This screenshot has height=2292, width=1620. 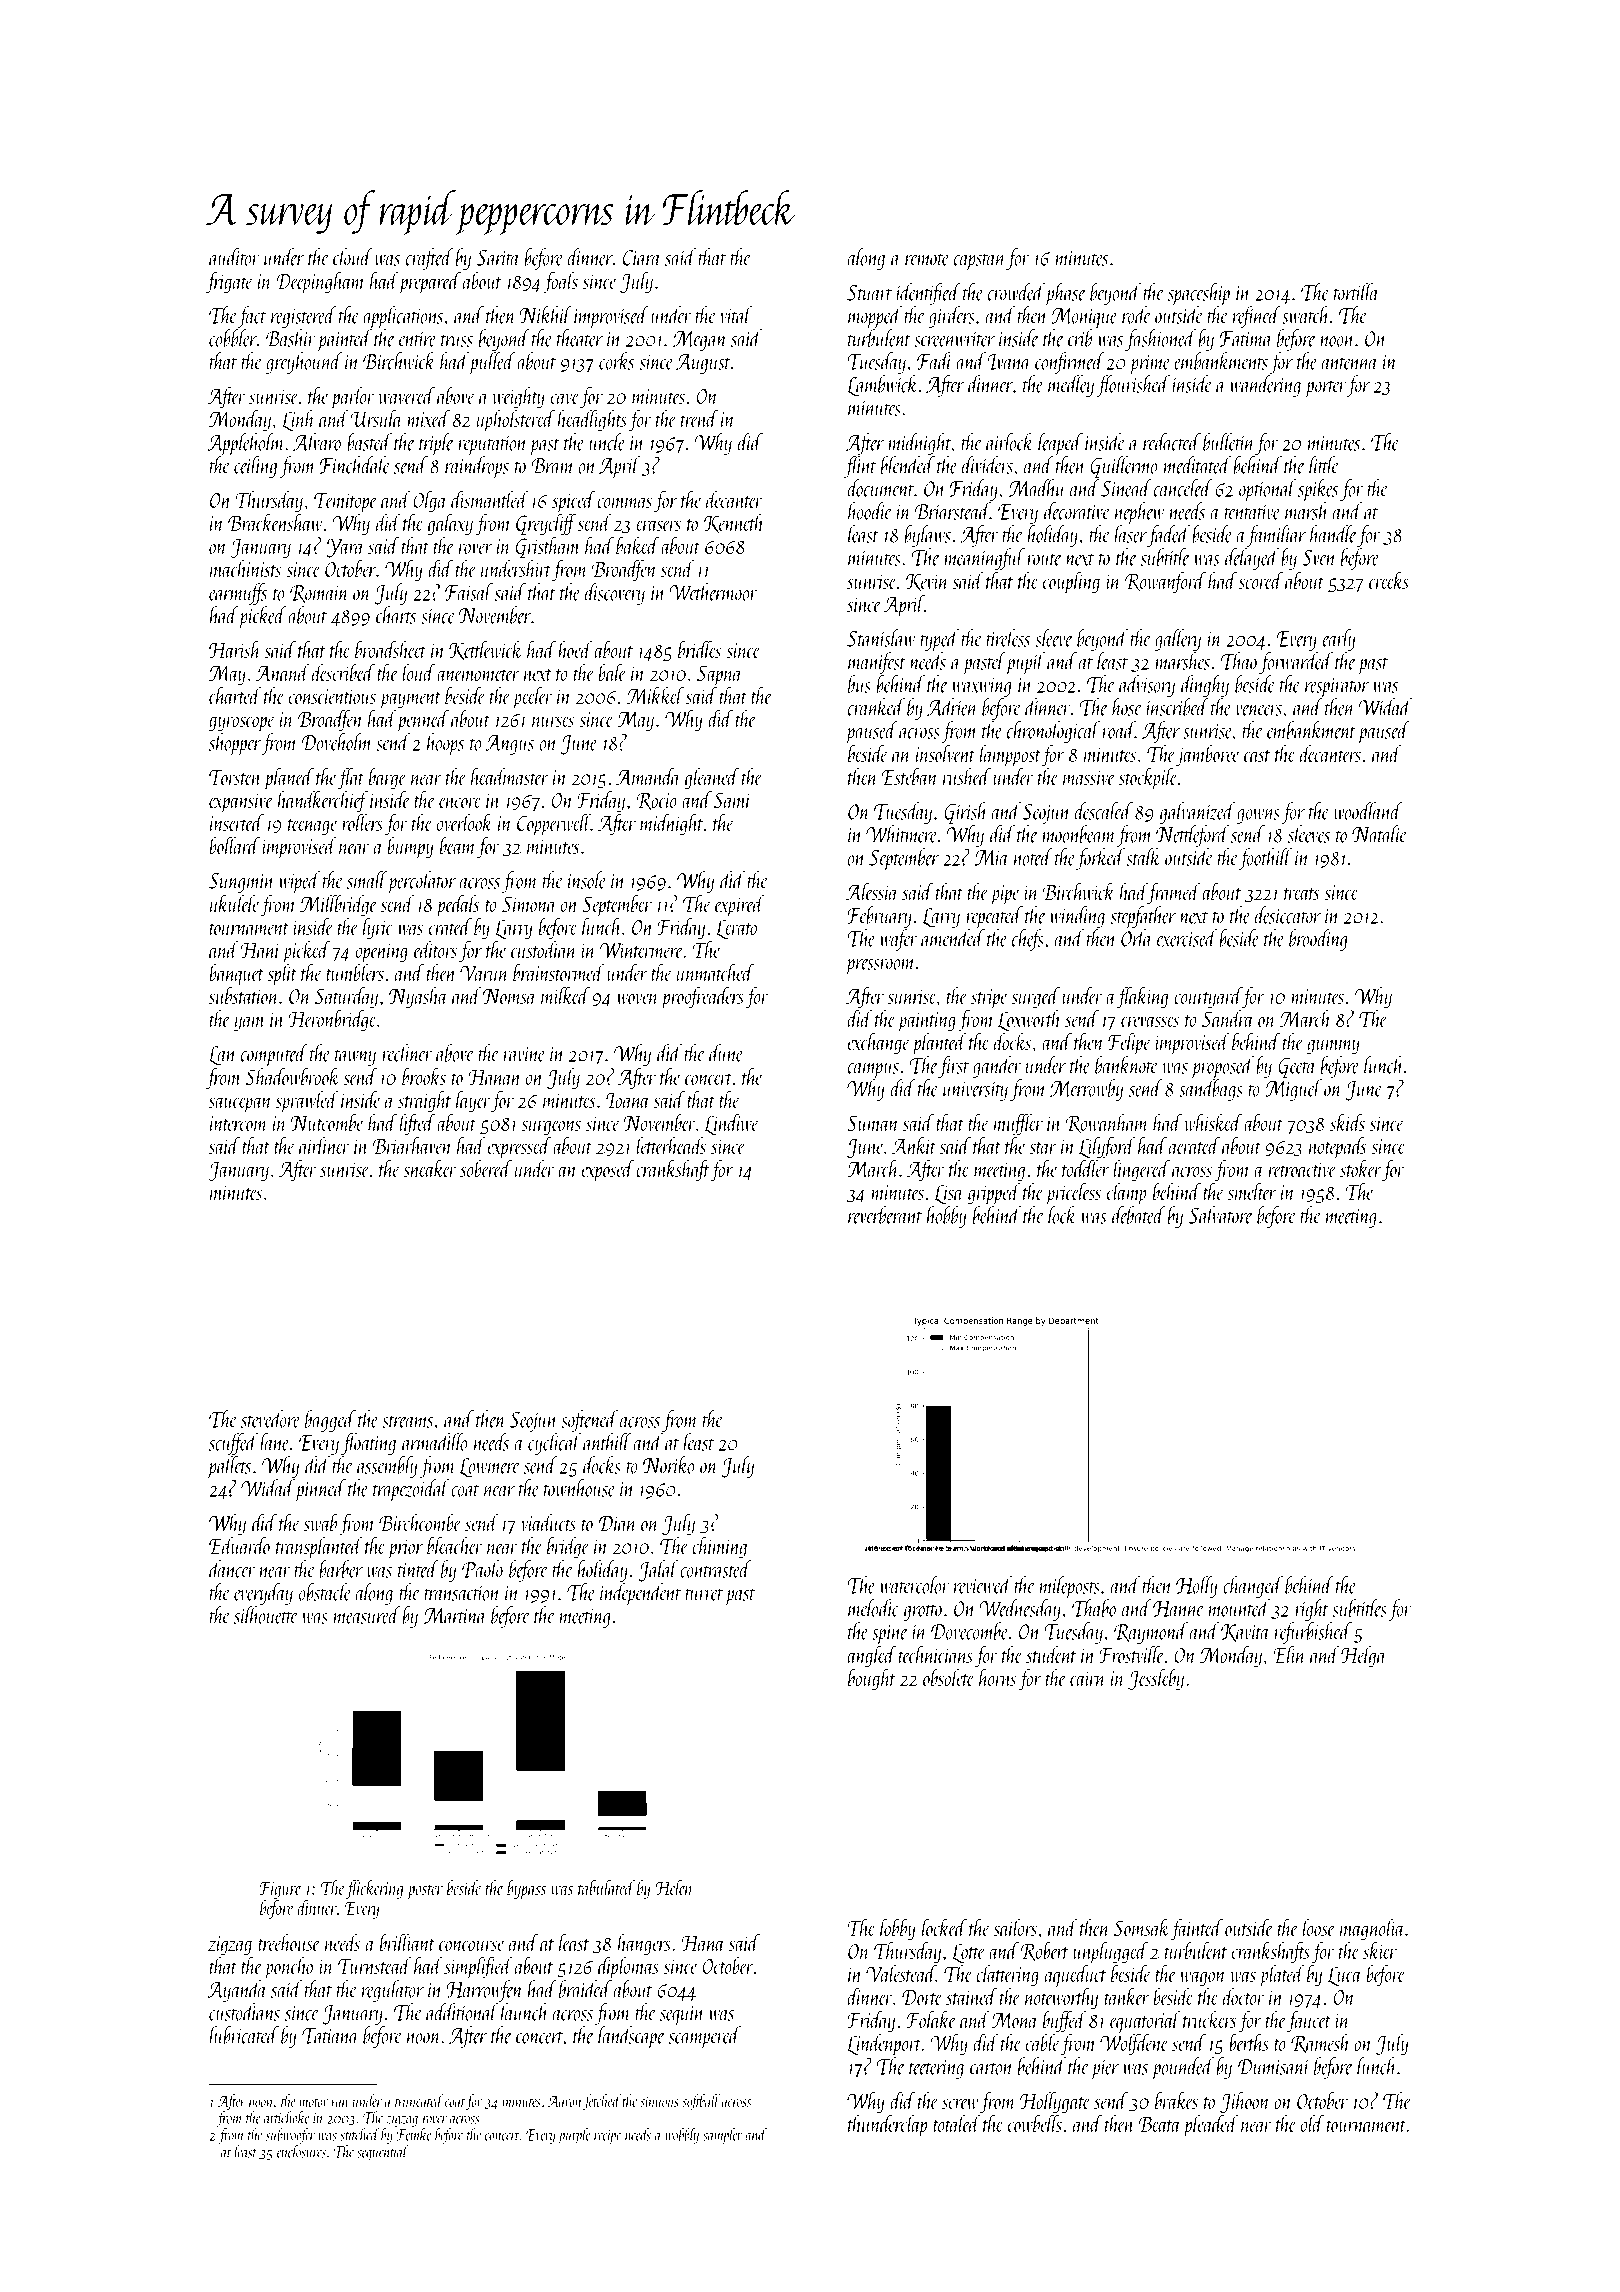 I want to click on Helga, so click(x=1363, y=1656).
